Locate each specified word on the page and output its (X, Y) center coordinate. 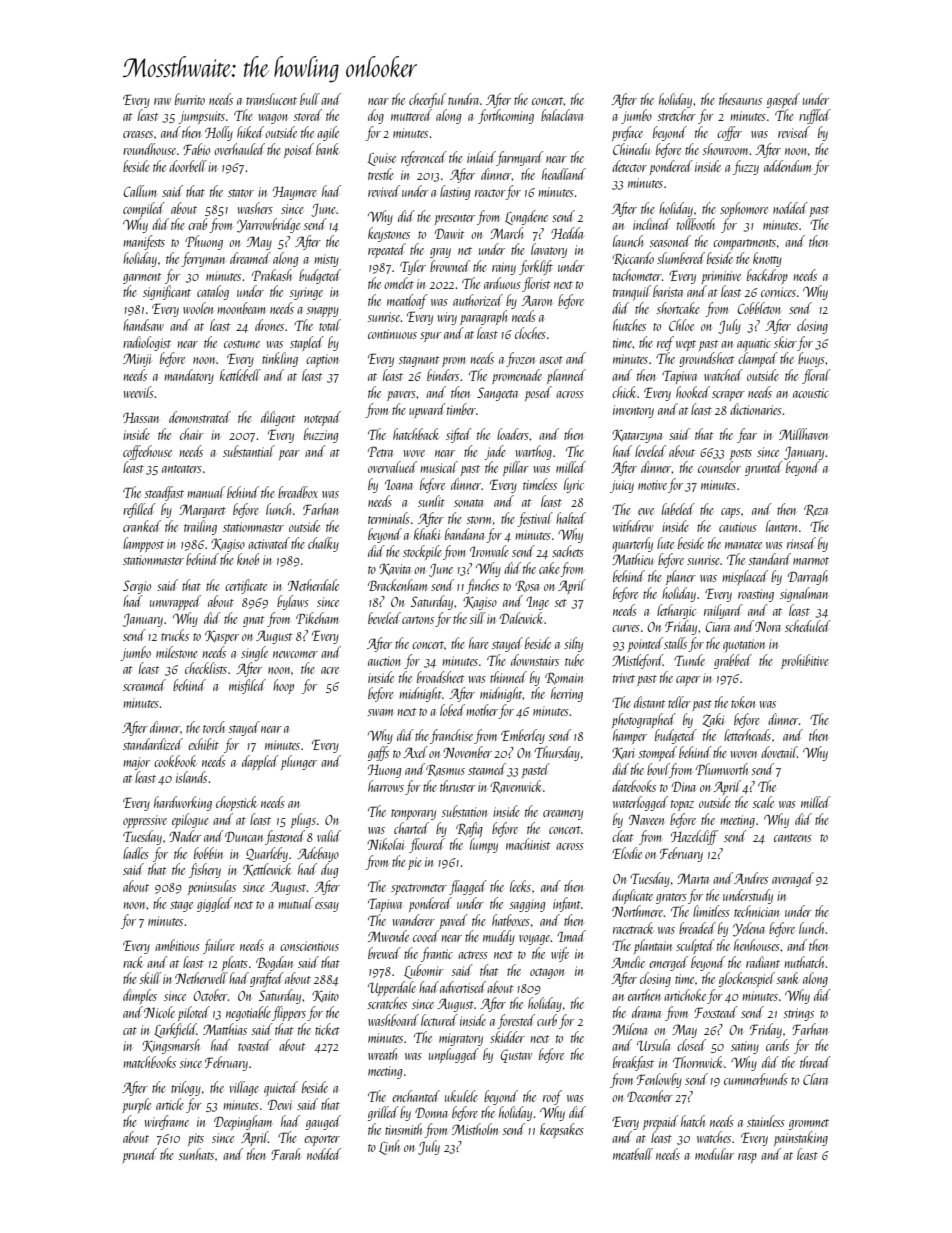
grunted (764, 468)
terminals (389, 518)
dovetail (779, 752)
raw (162, 101)
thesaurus (740, 99)
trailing (200, 527)
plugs (303, 820)
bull (310, 99)
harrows (386, 786)
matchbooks (149, 1062)
